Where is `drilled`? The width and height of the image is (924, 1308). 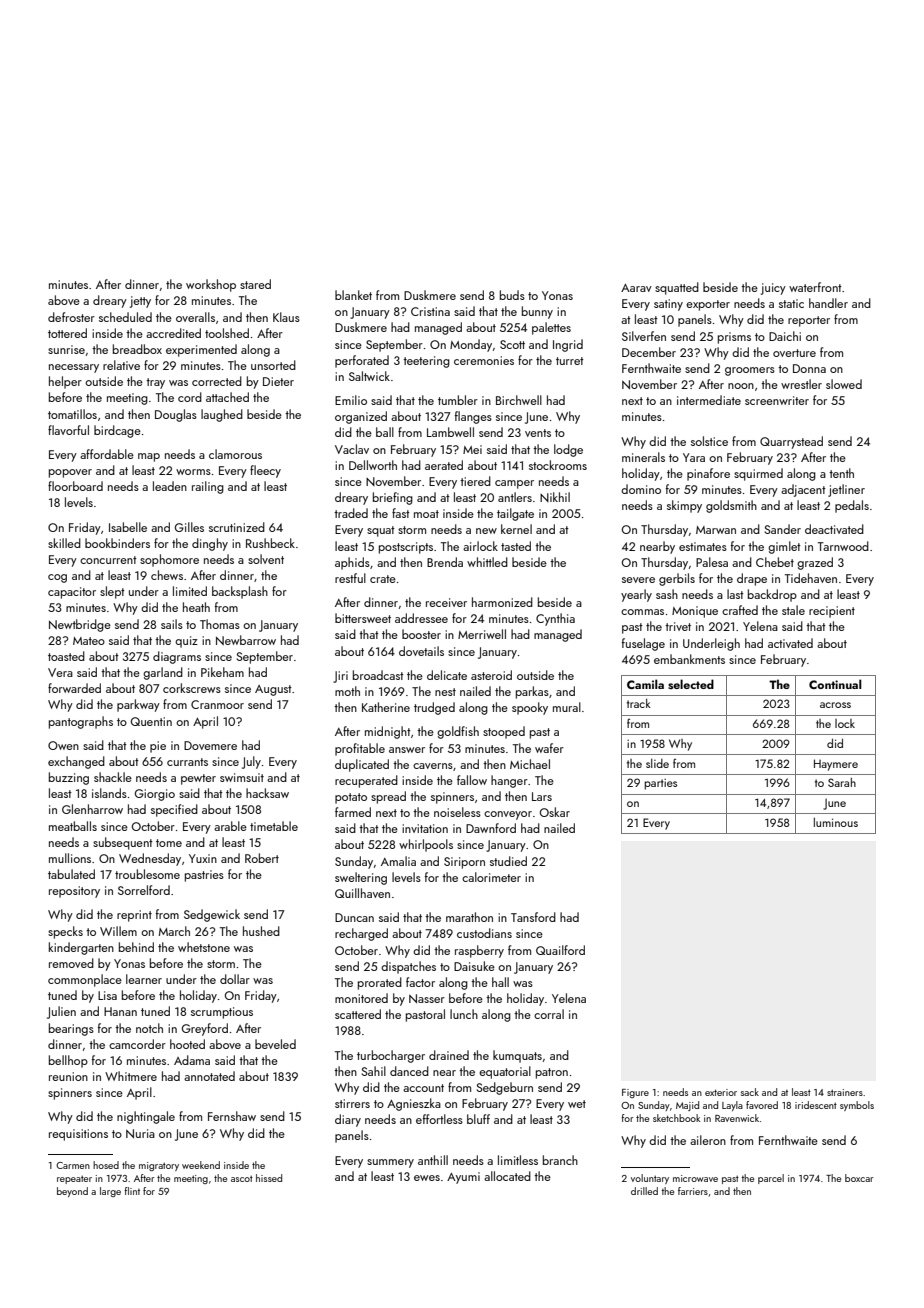 drilled is located at coordinates (644, 1191).
